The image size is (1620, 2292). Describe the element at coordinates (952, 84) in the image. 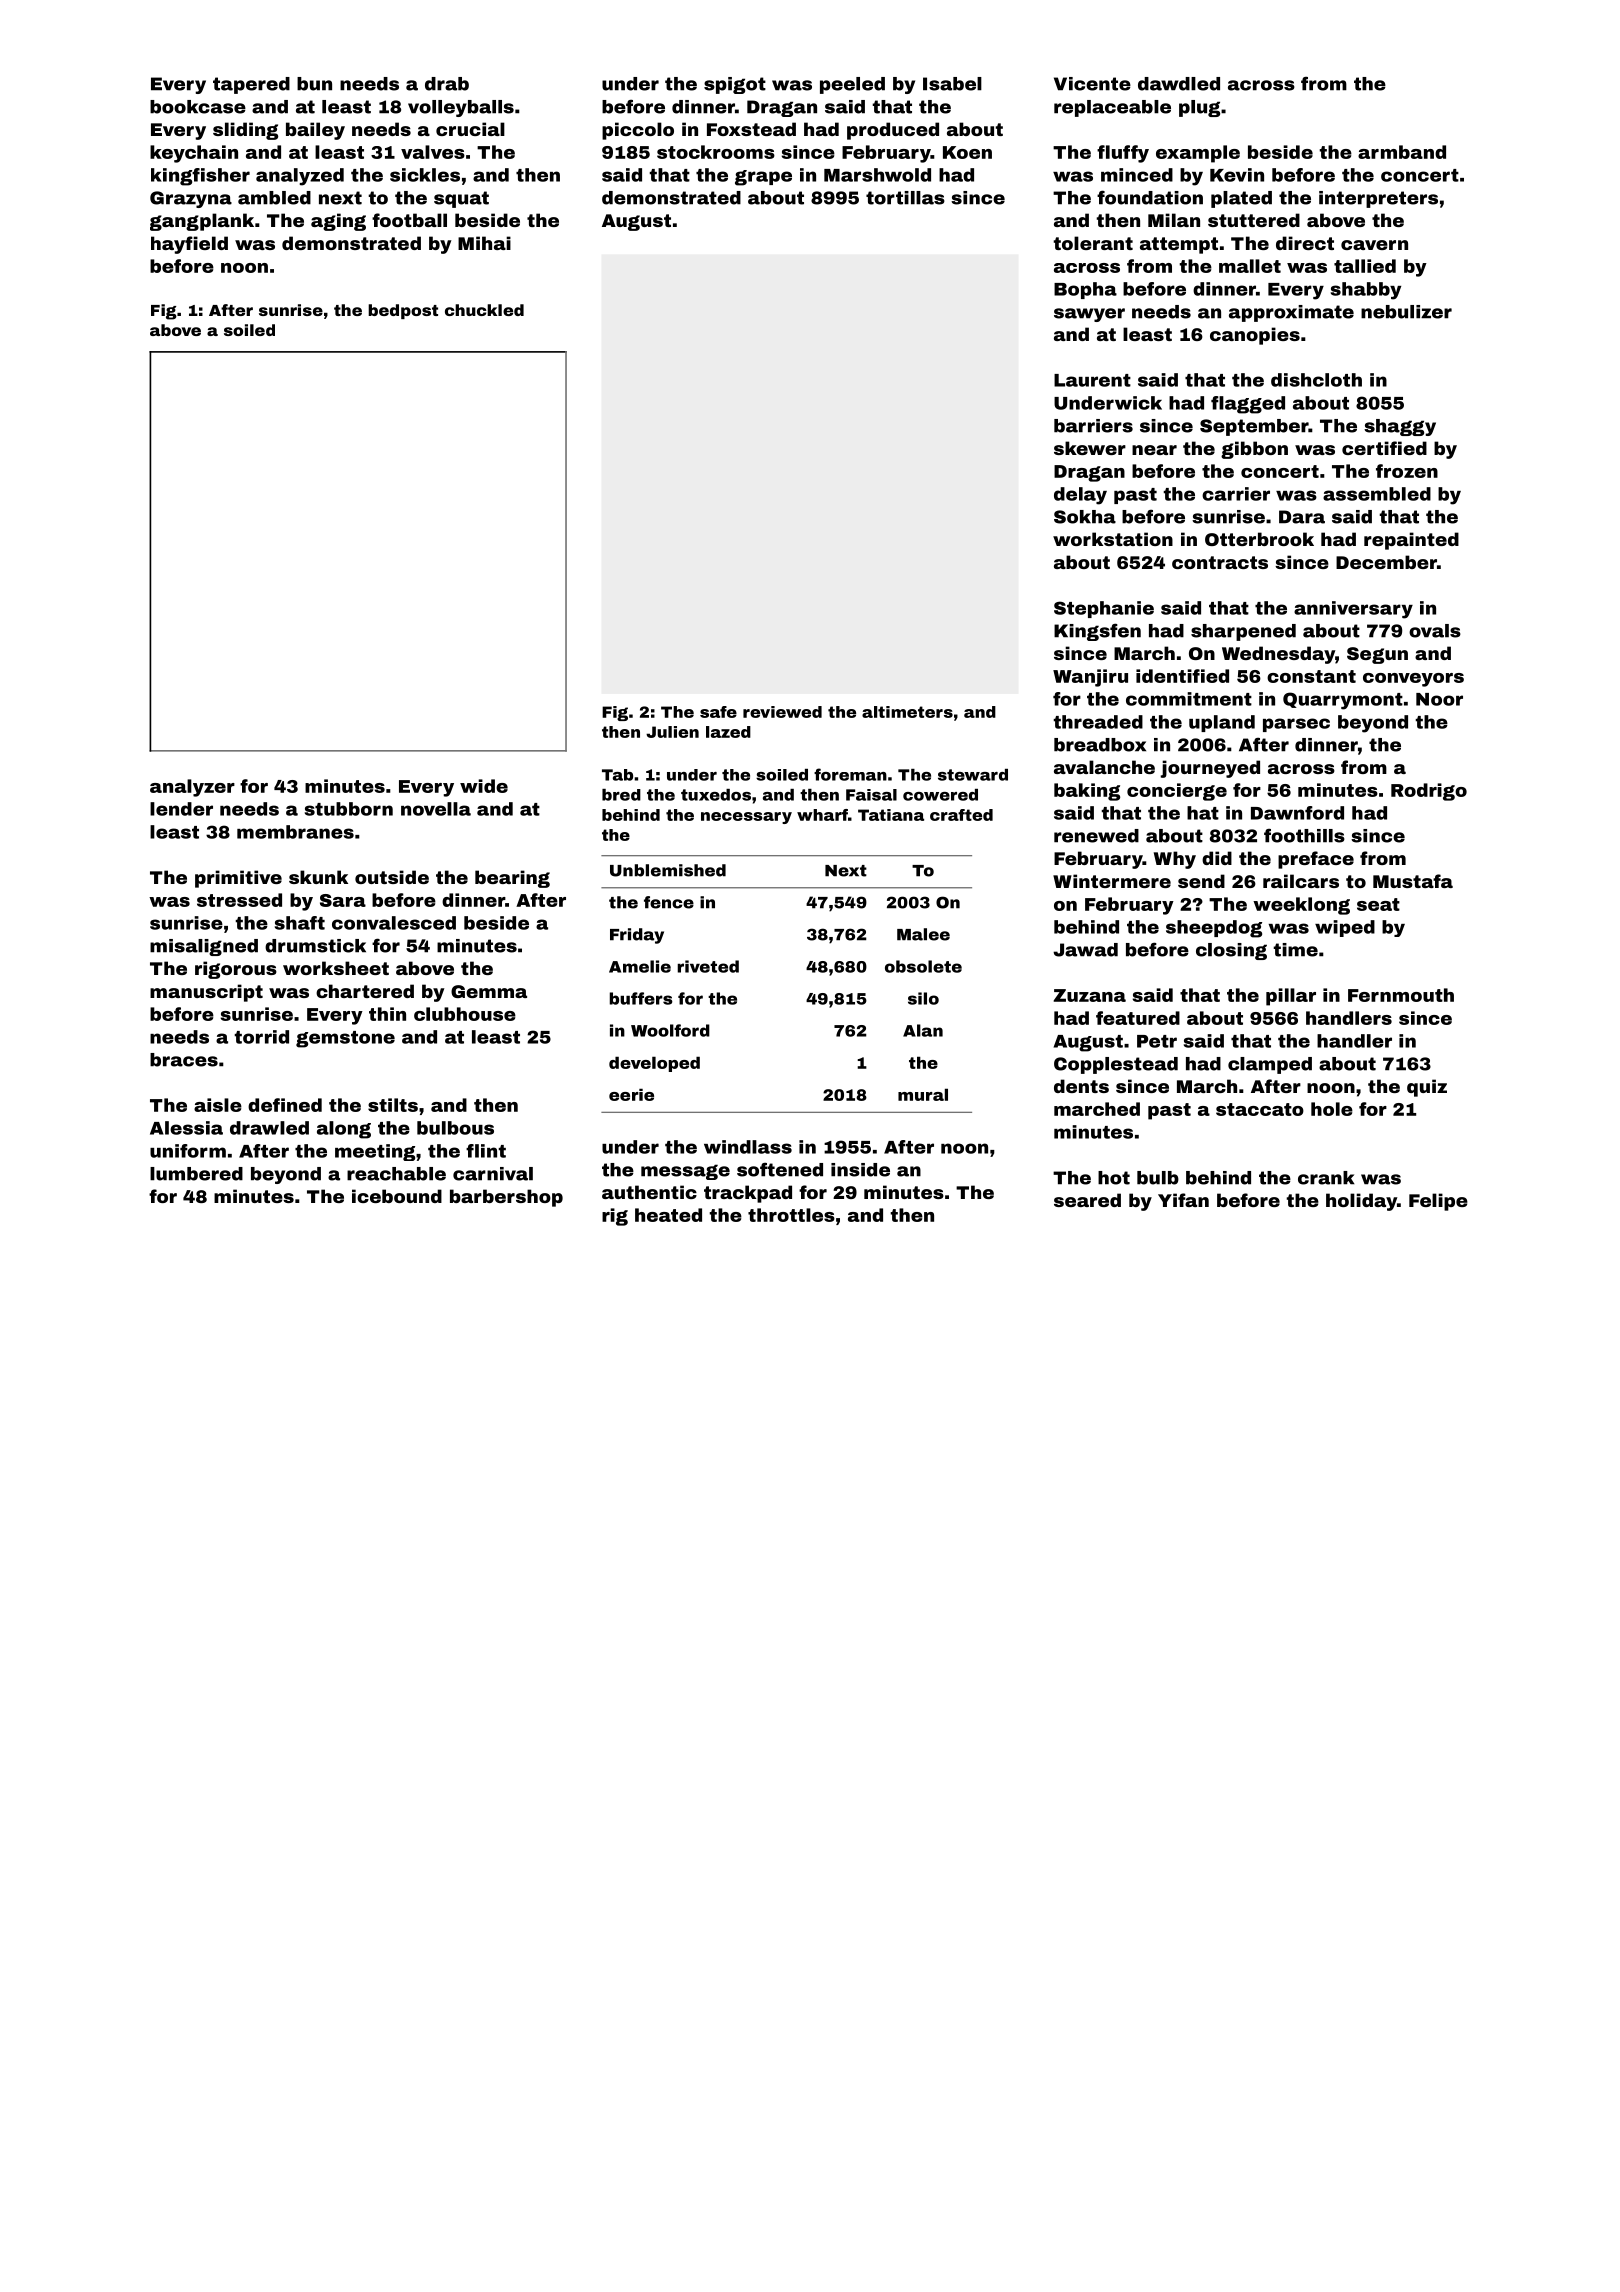

I see `Isabel` at that location.
